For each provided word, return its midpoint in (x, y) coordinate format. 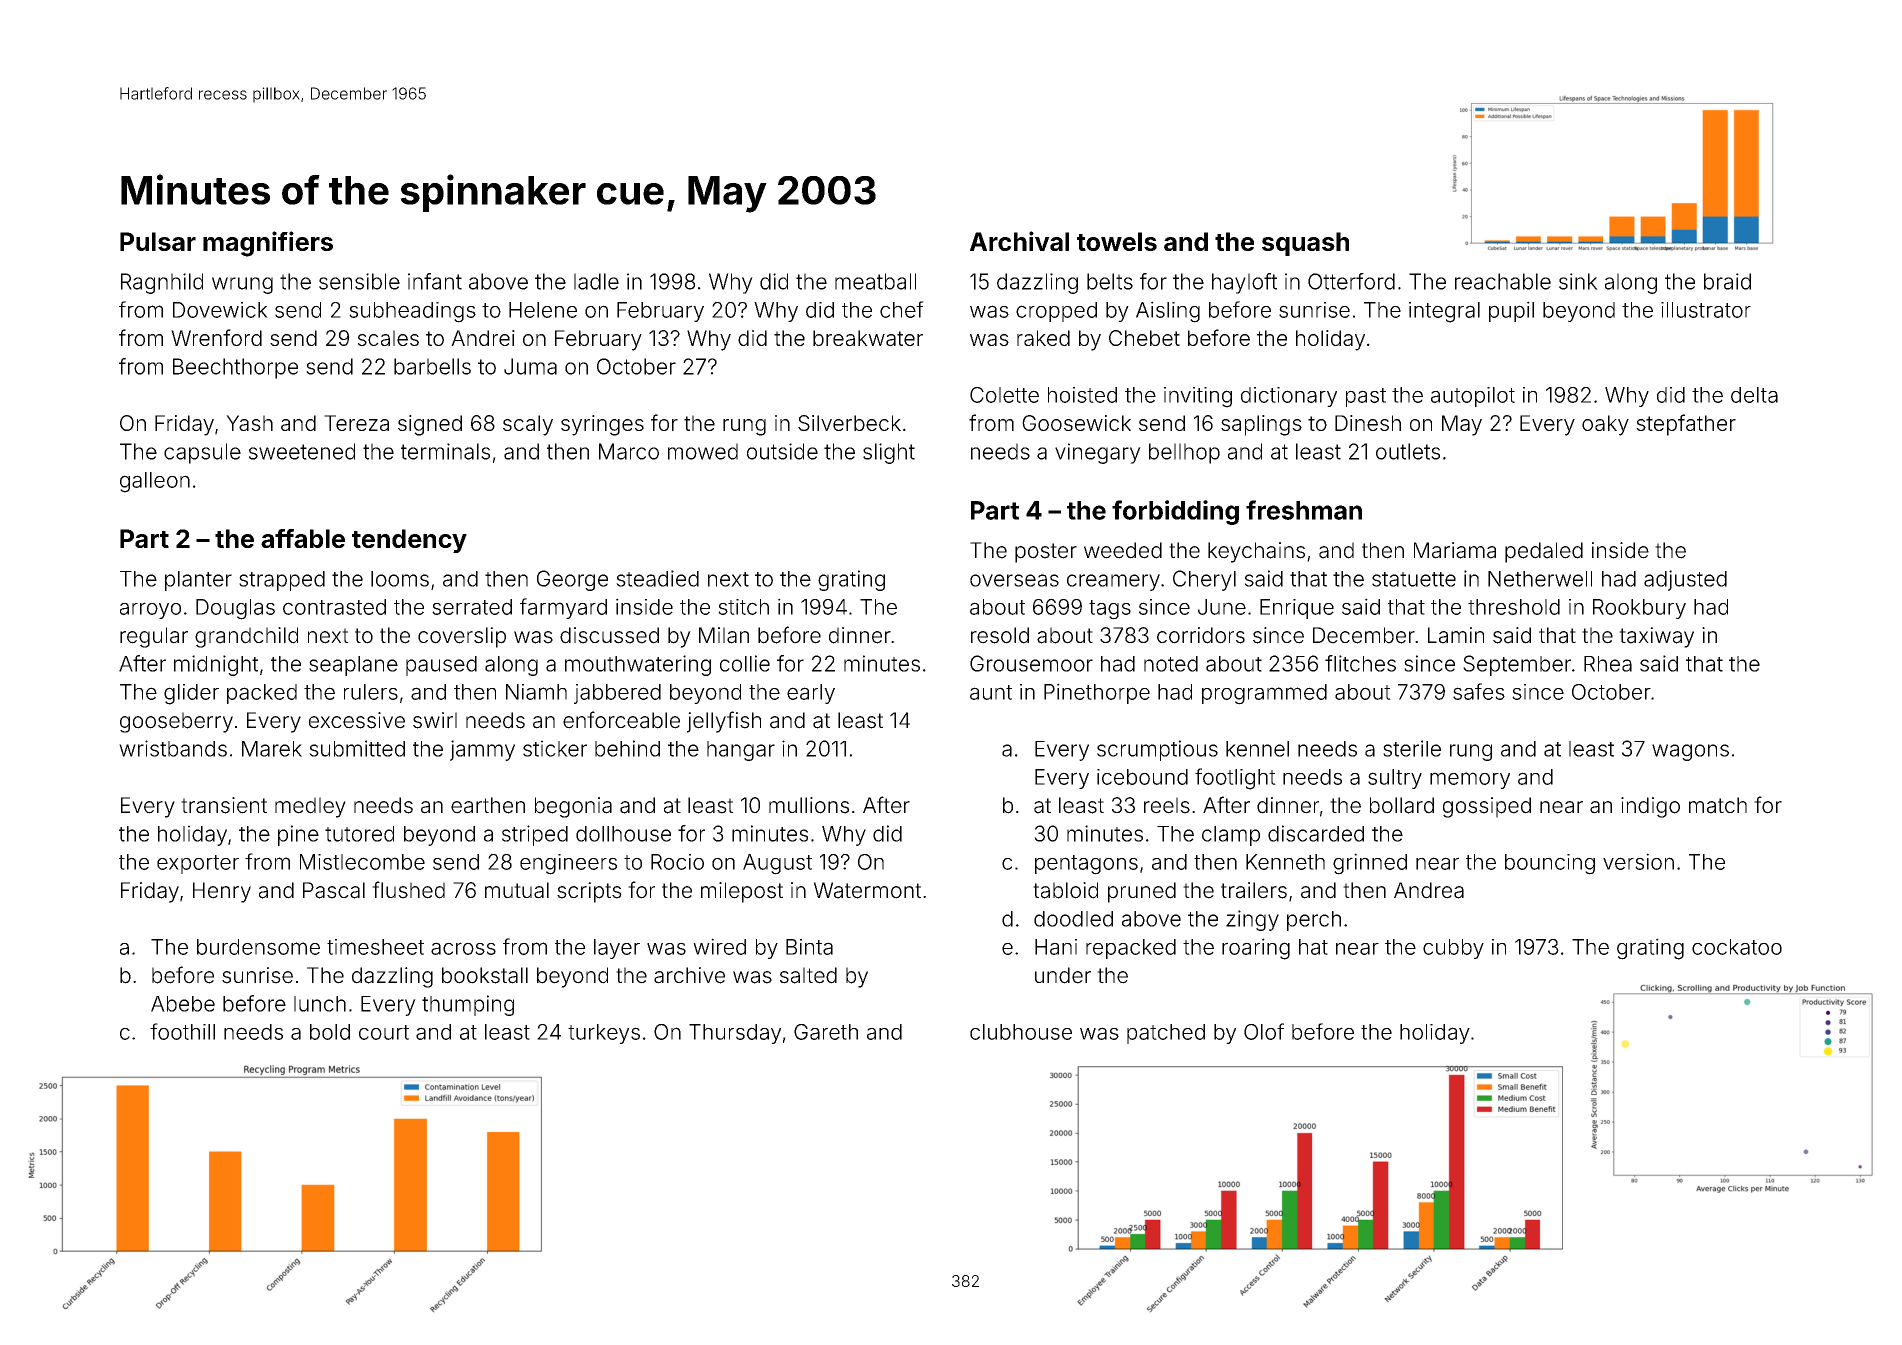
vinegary (1098, 453)
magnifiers (268, 244)
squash (1305, 244)
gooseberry (176, 722)
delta (1754, 395)
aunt (991, 692)
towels (1117, 241)
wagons (1690, 752)
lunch (320, 1004)
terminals (445, 451)
